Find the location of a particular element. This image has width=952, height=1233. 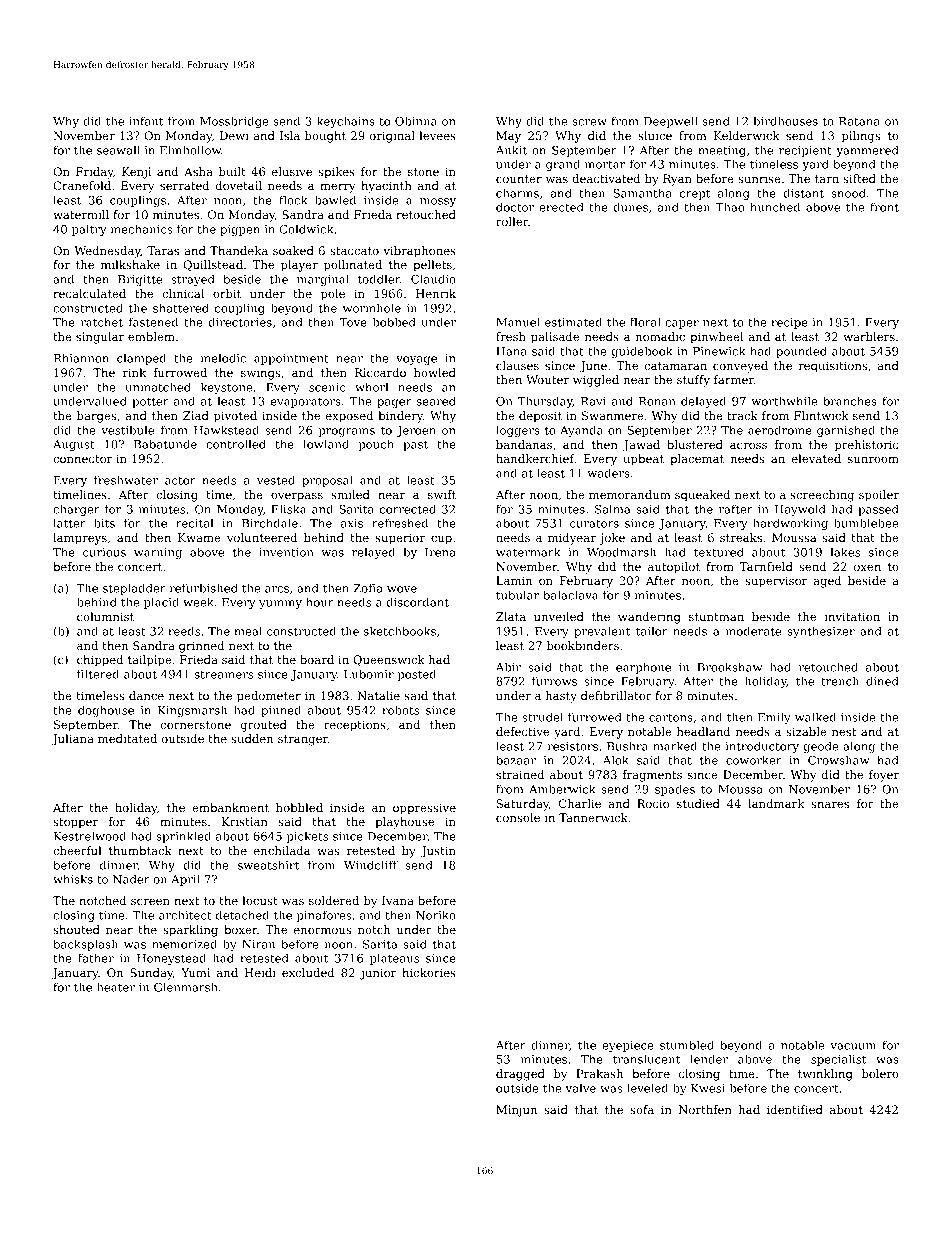

dragged is located at coordinates (520, 1075).
